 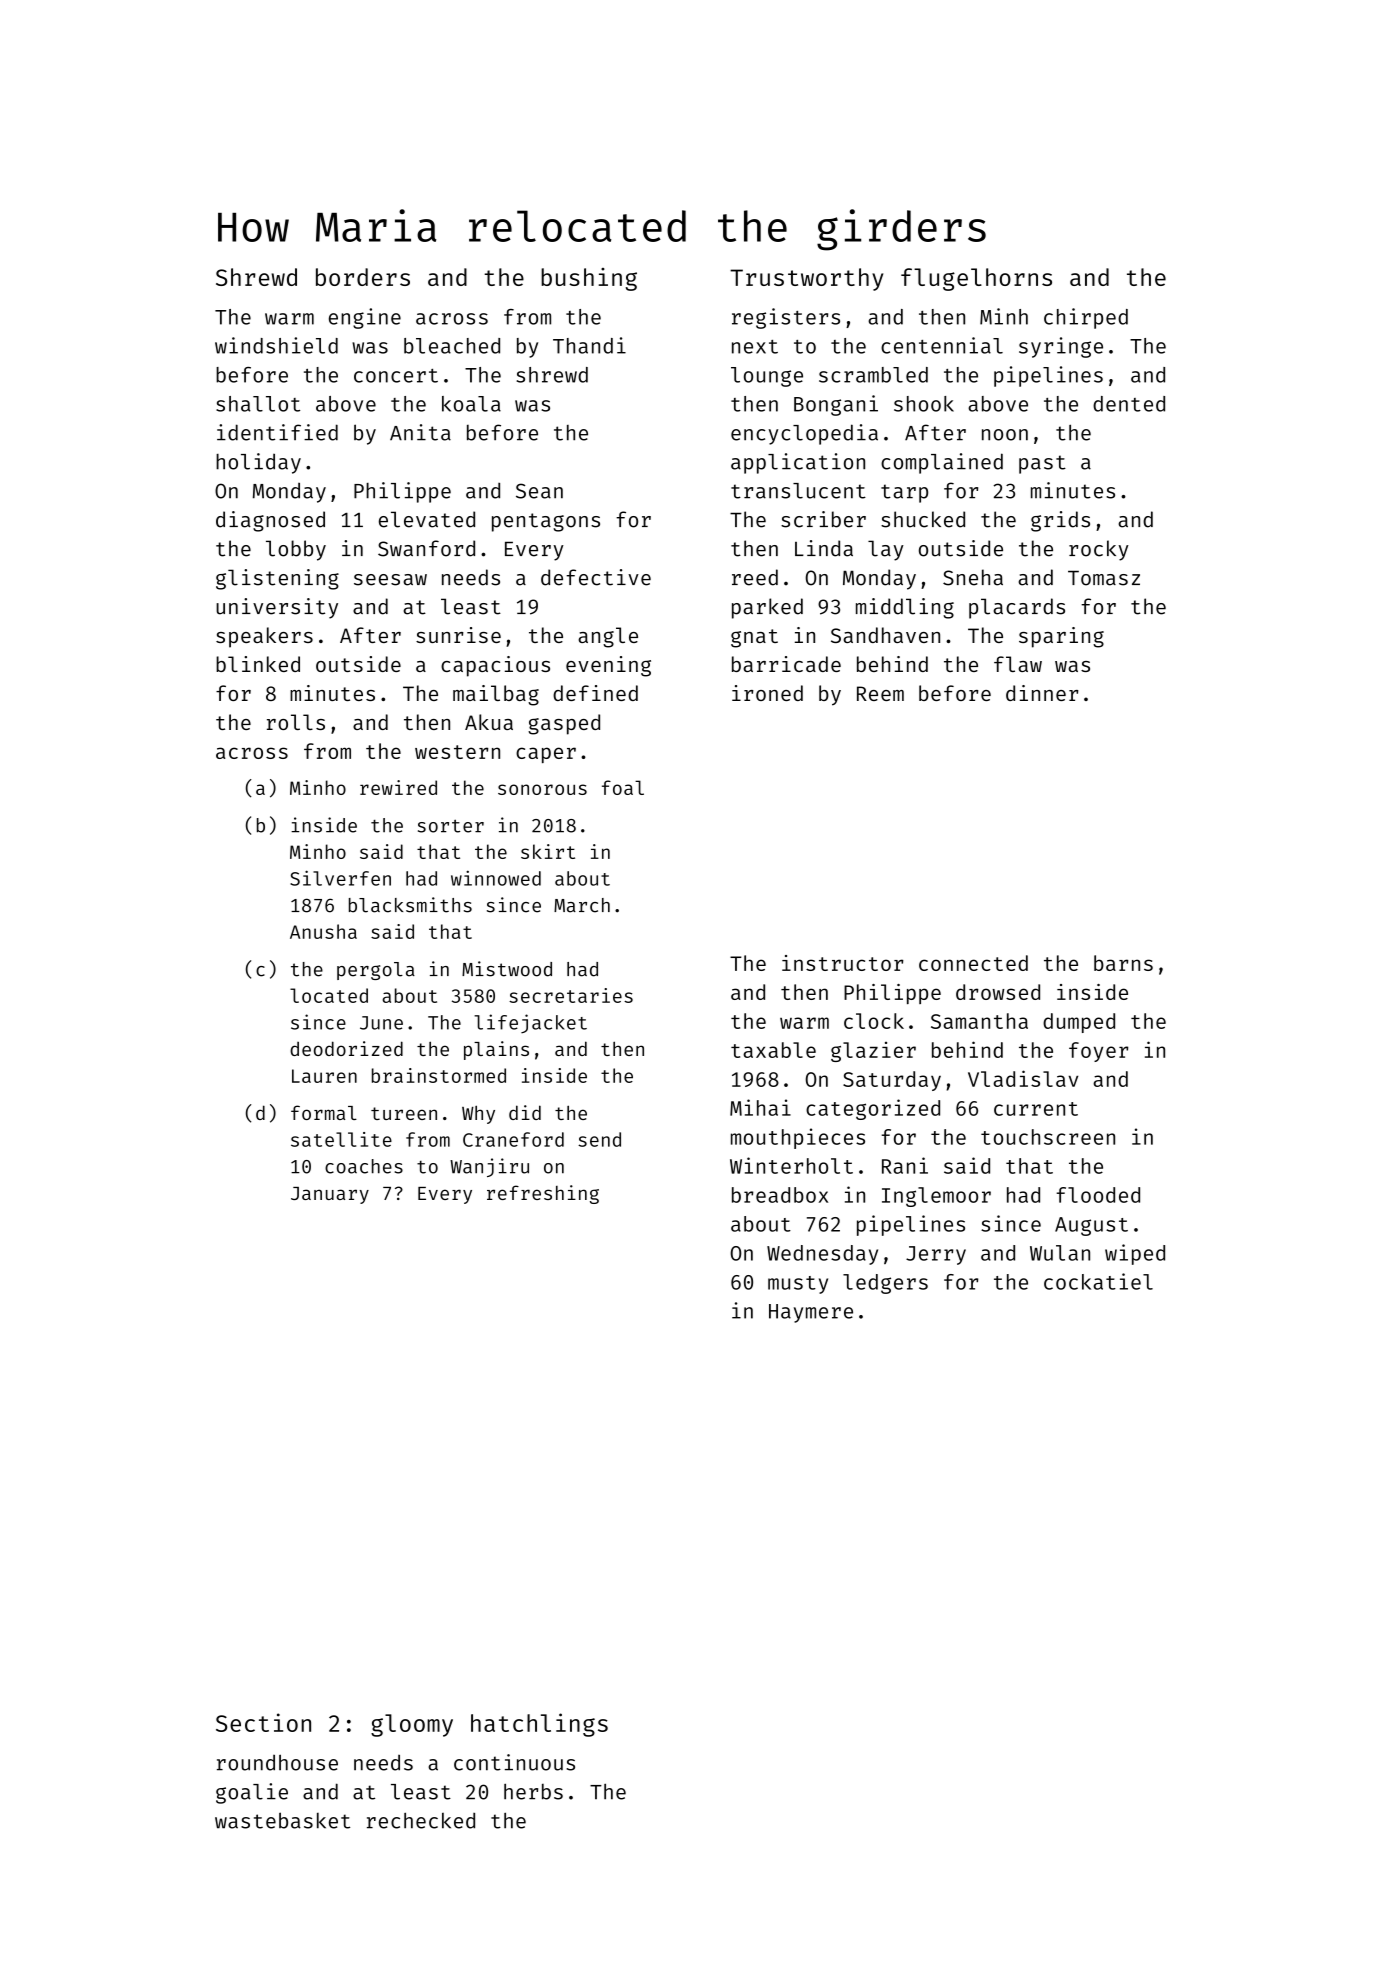 I want to click on chirped, so click(x=1086, y=318).
